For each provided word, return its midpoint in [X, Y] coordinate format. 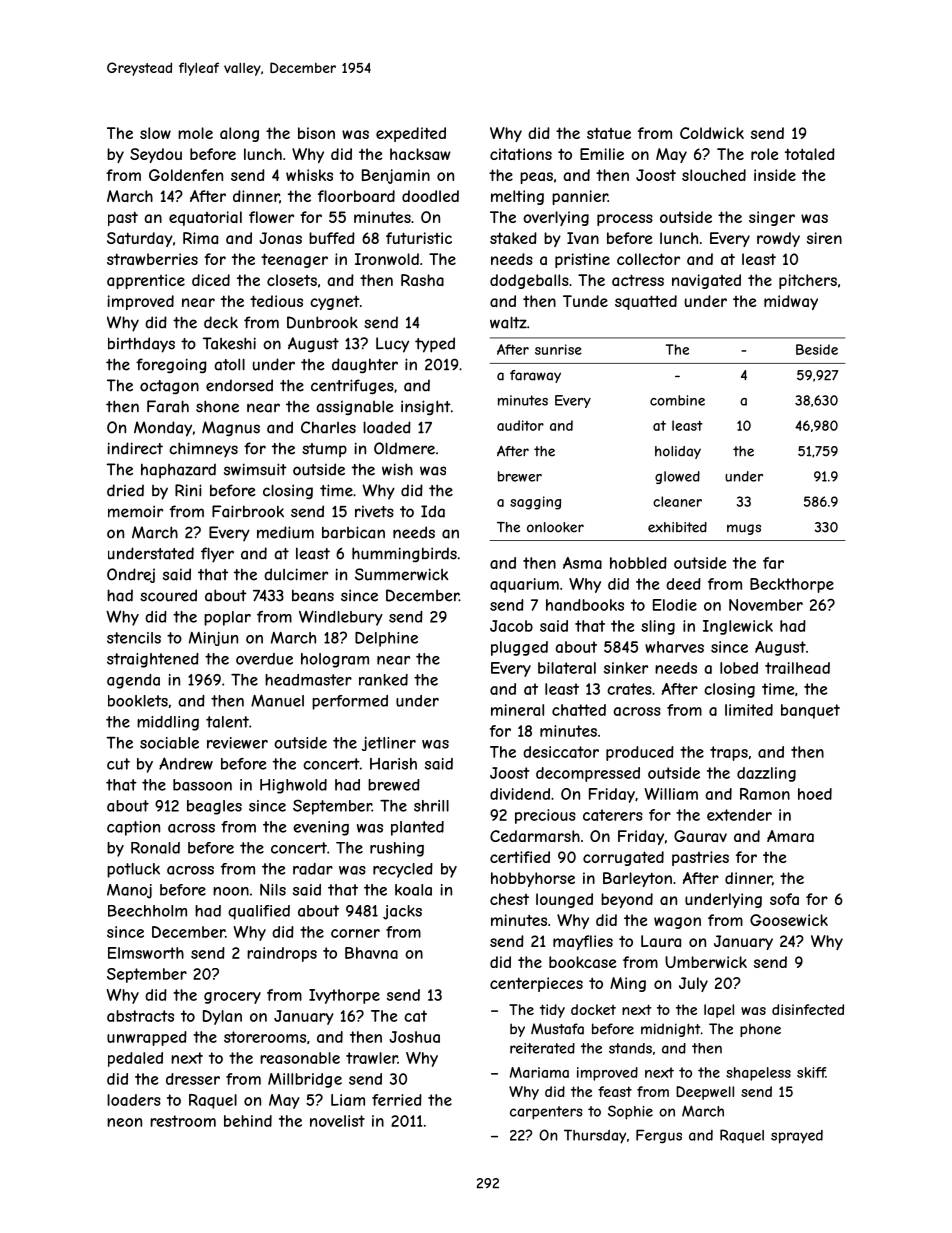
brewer [520, 476]
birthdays [141, 345]
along [239, 134]
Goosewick [789, 920]
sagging [535, 503]
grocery [232, 998]
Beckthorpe [792, 585]
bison [316, 133]
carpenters [546, 1113]
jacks [402, 912]
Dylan [222, 1017]
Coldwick [712, 133]
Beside [817, 349]
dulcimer [296, 574]
